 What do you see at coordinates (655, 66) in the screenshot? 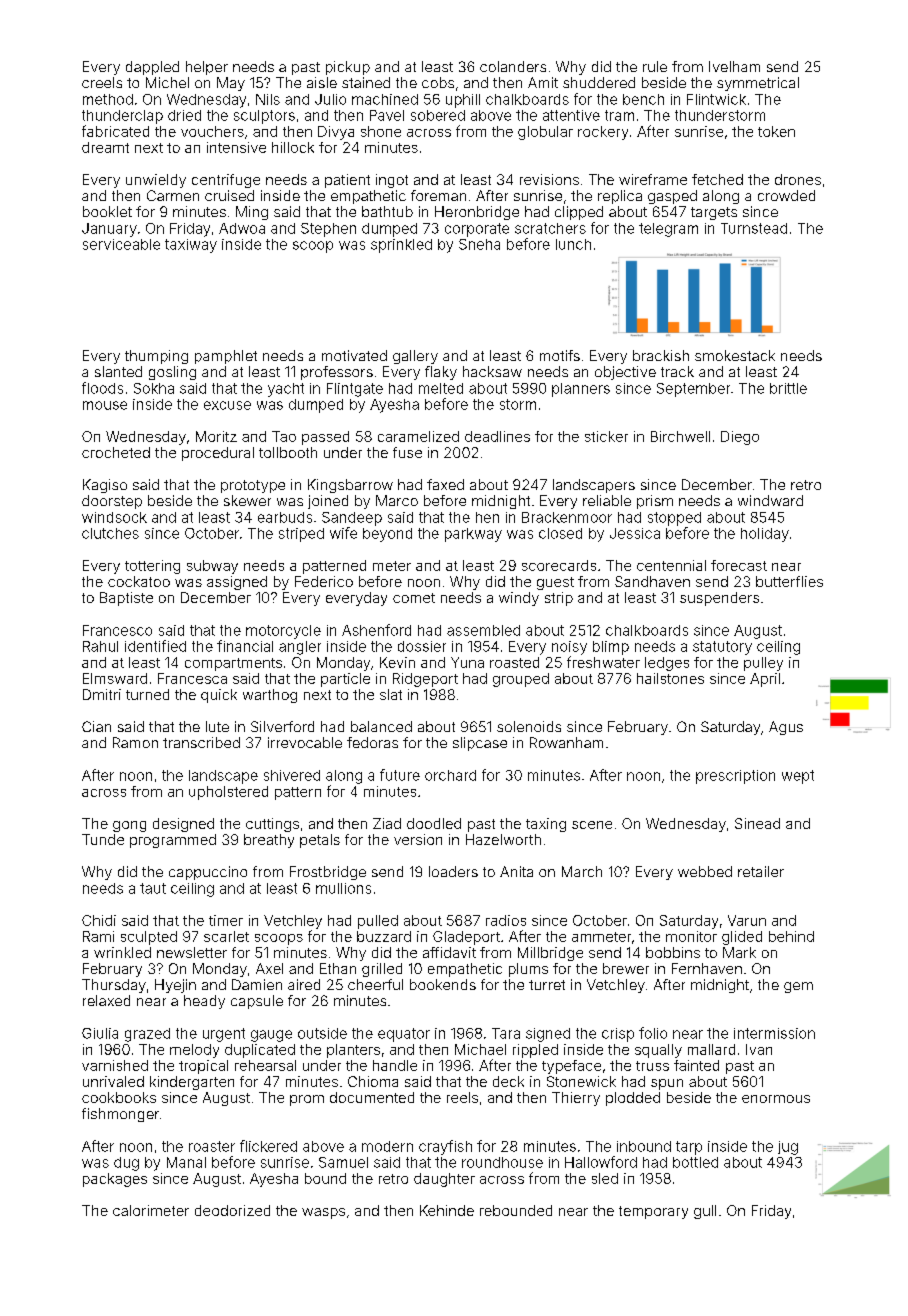
I see `rule` at bounding box center [655, 66].
